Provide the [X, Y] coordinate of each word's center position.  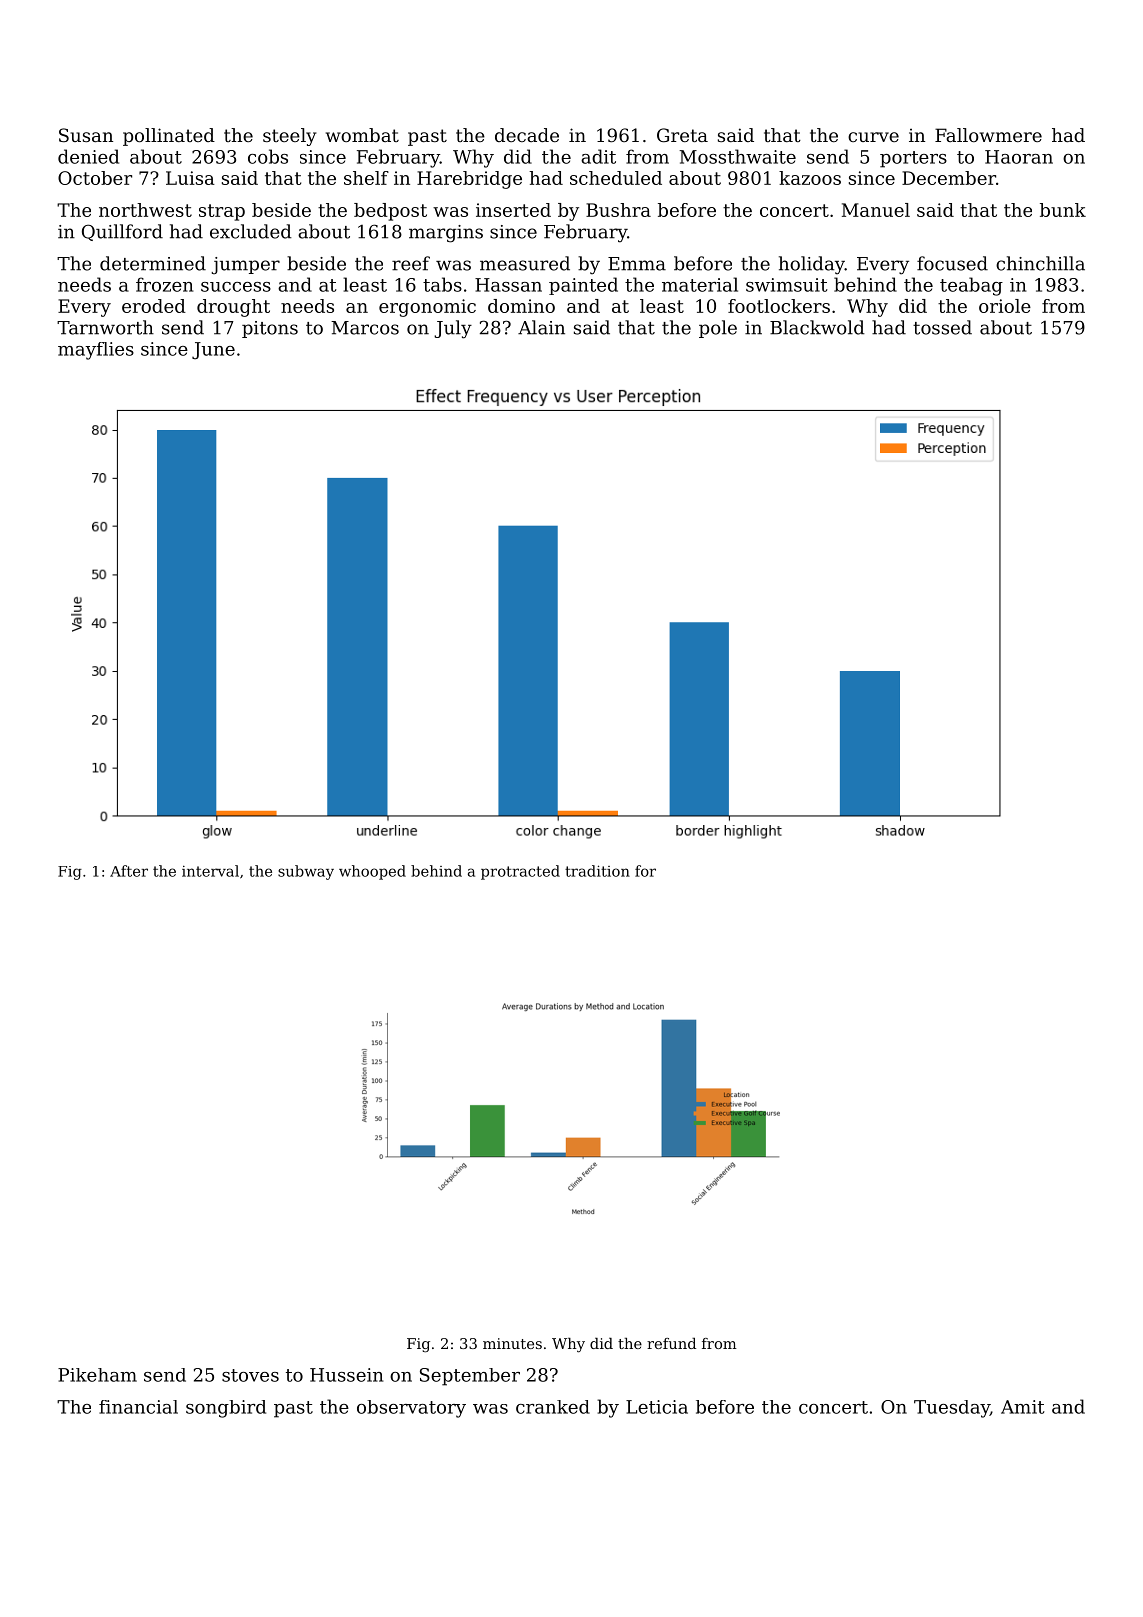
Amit [1023, 1407]
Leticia [657, 1407]
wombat [362, 135]
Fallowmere [988, 135]
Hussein [346, 1375]
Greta [682, 135]
